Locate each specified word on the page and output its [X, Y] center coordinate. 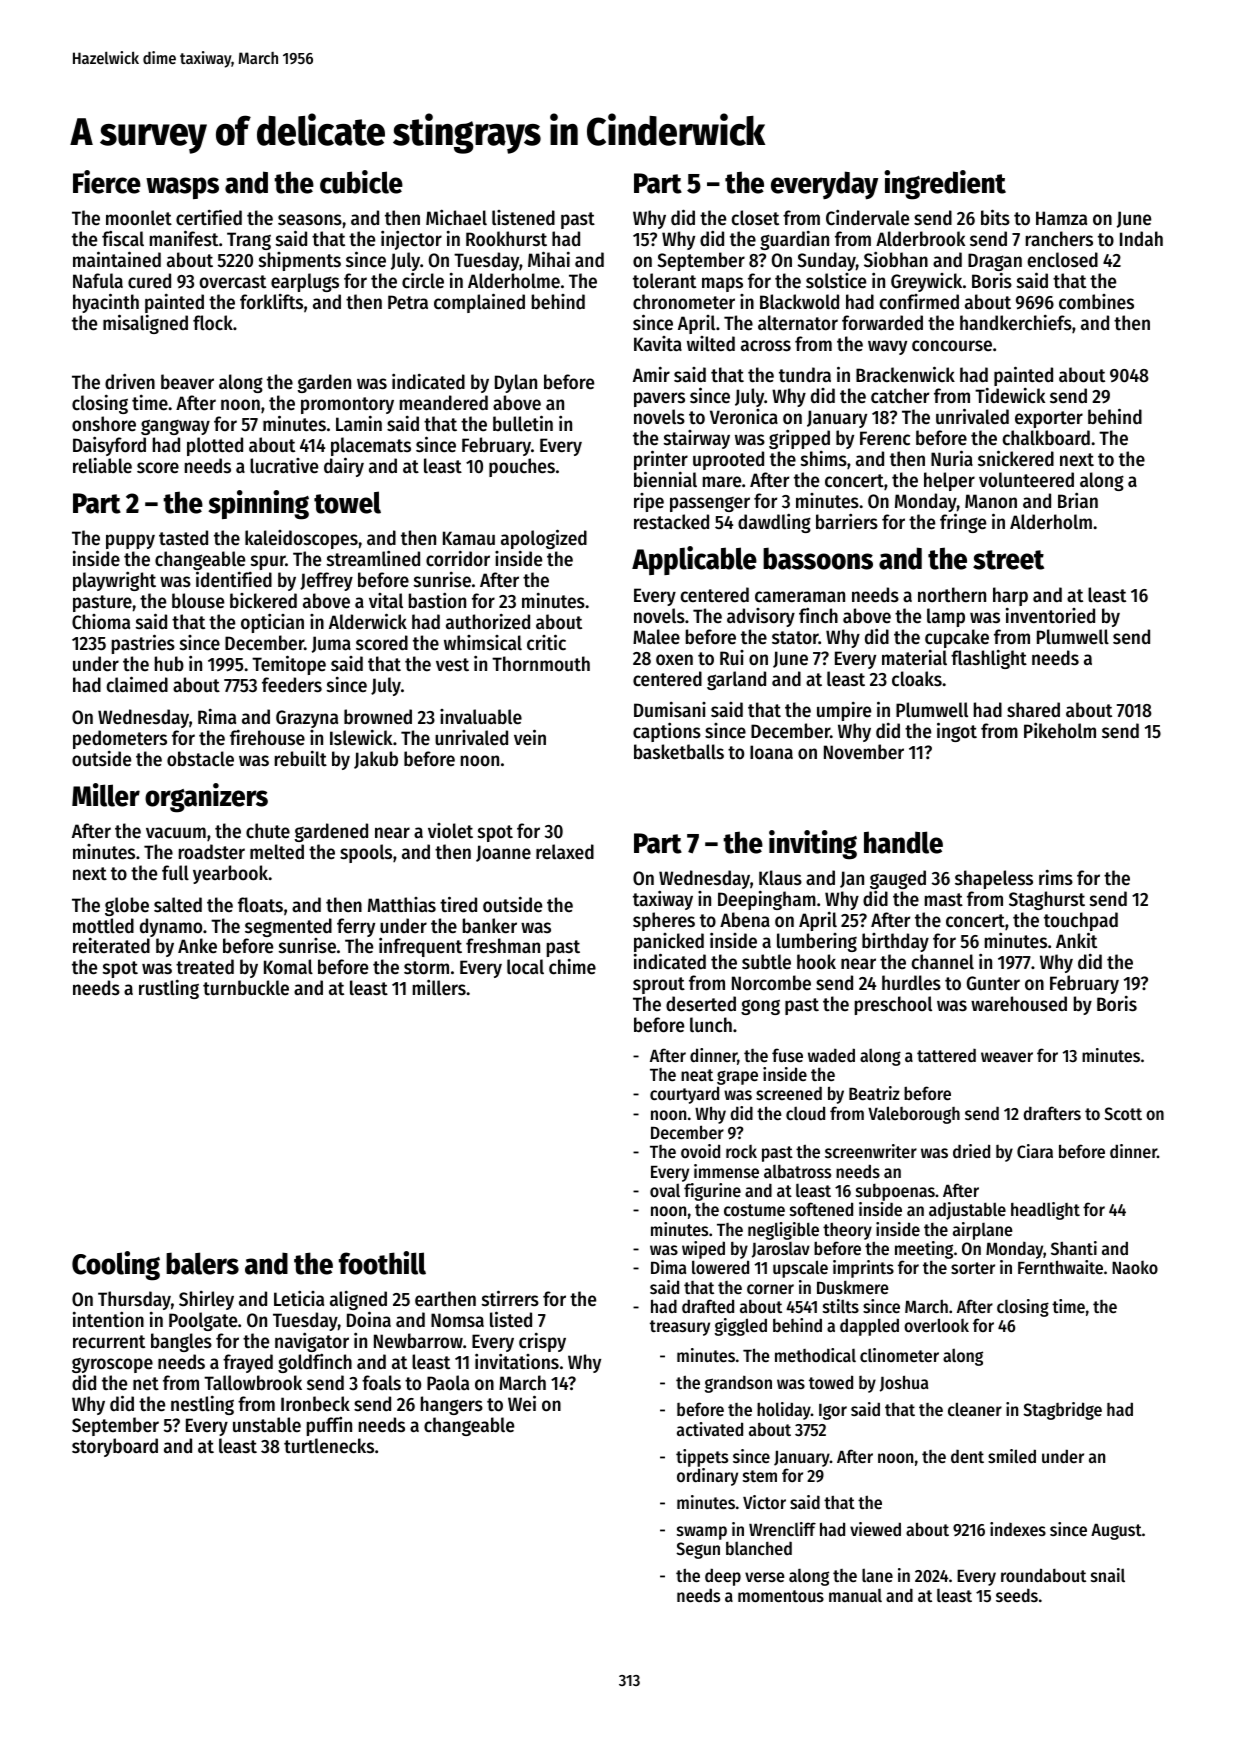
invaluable [481, 717]
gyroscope [112, 1365]
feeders [292, 685]
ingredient [945, 185]
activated [710, 1429]
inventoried [1050, 616]
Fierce [107, 182]
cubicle [361, 182]
